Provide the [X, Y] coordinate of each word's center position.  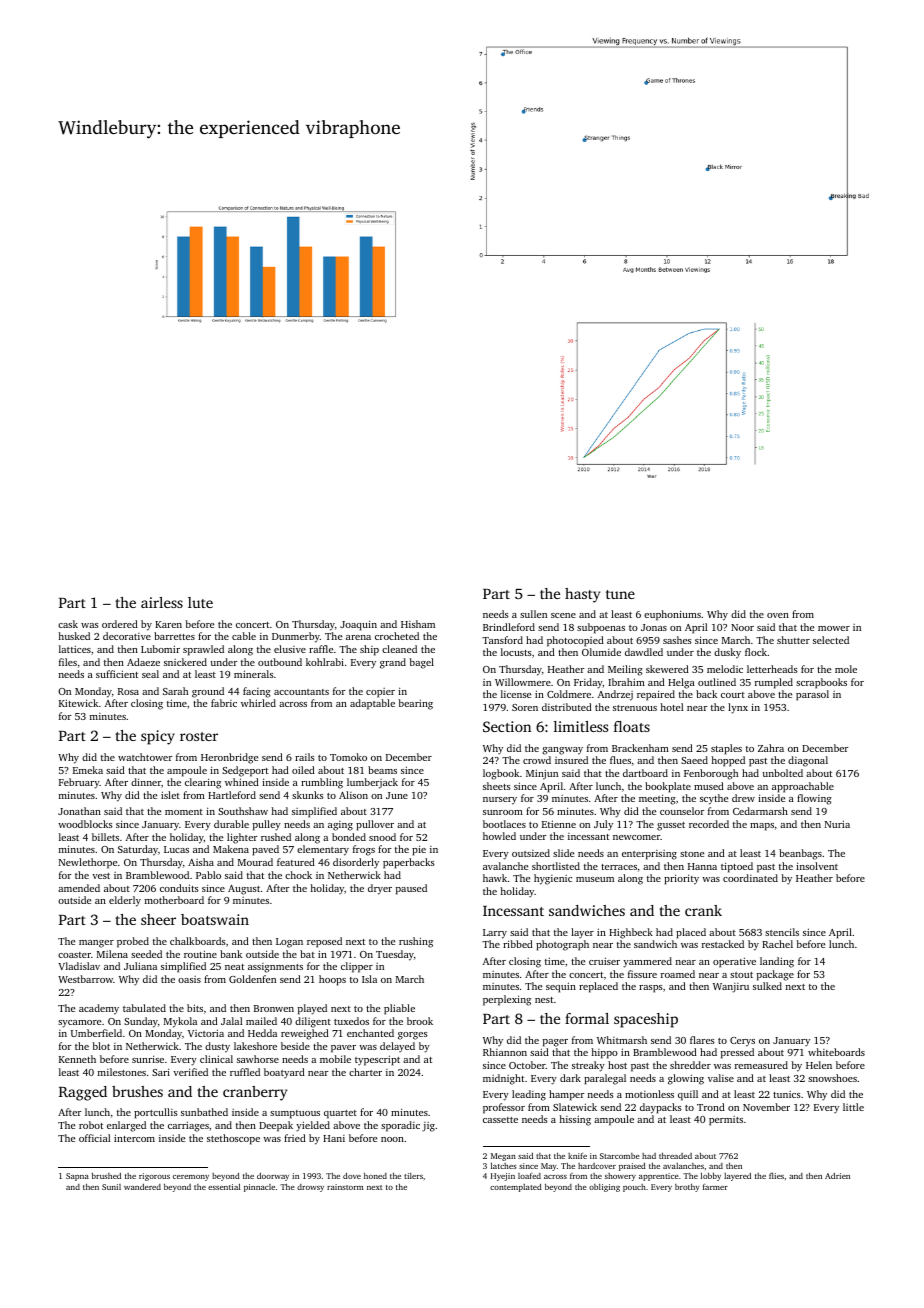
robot [91, 1125]
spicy [158, 737]
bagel [421, 663]
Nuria [837, 824]
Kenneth [77, 1059]
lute [200, 602]
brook [420, 1021]
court [733, 695]
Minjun [542, 774]
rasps [651, 989]
